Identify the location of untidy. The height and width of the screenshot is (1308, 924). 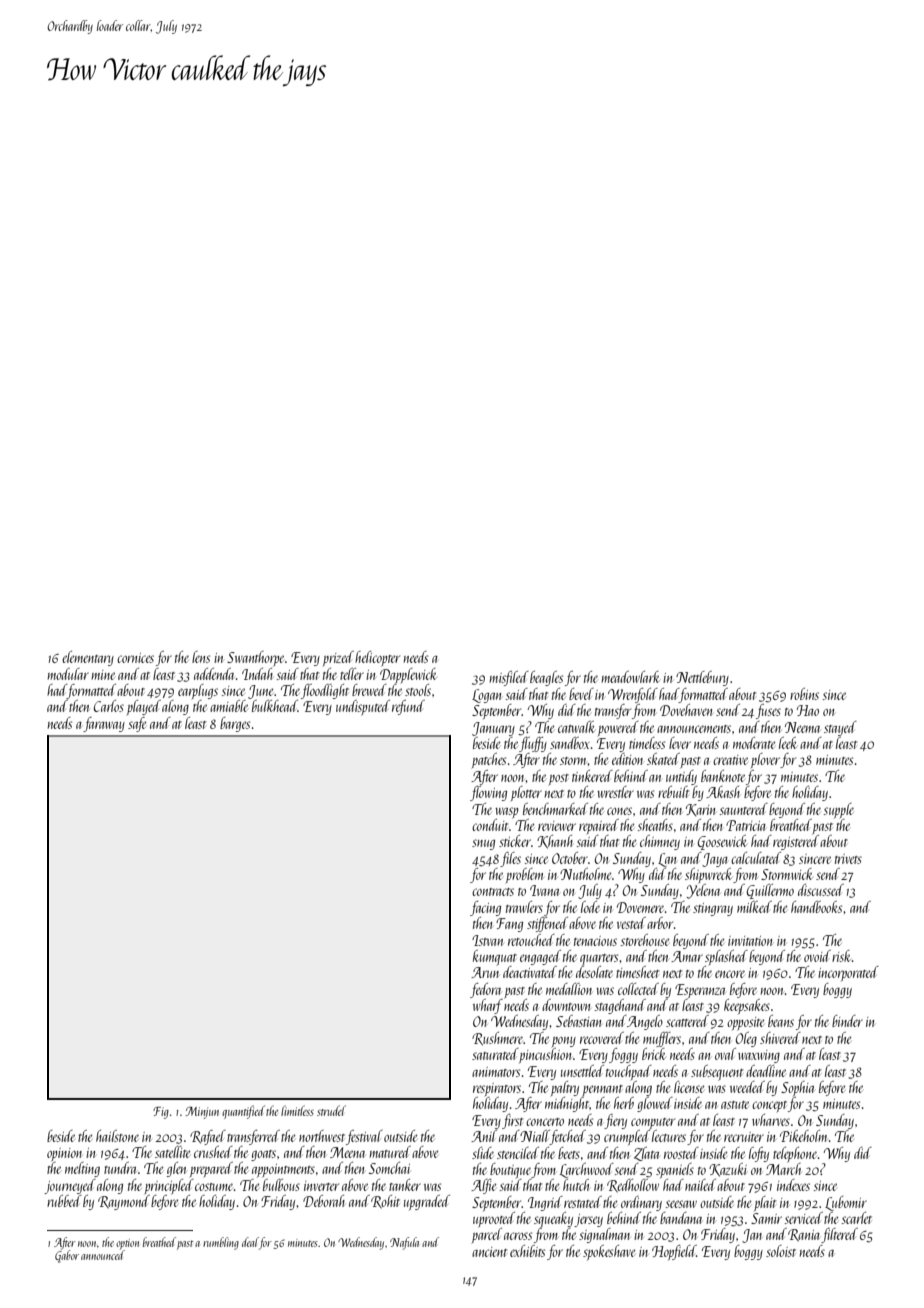
(681, 777).
